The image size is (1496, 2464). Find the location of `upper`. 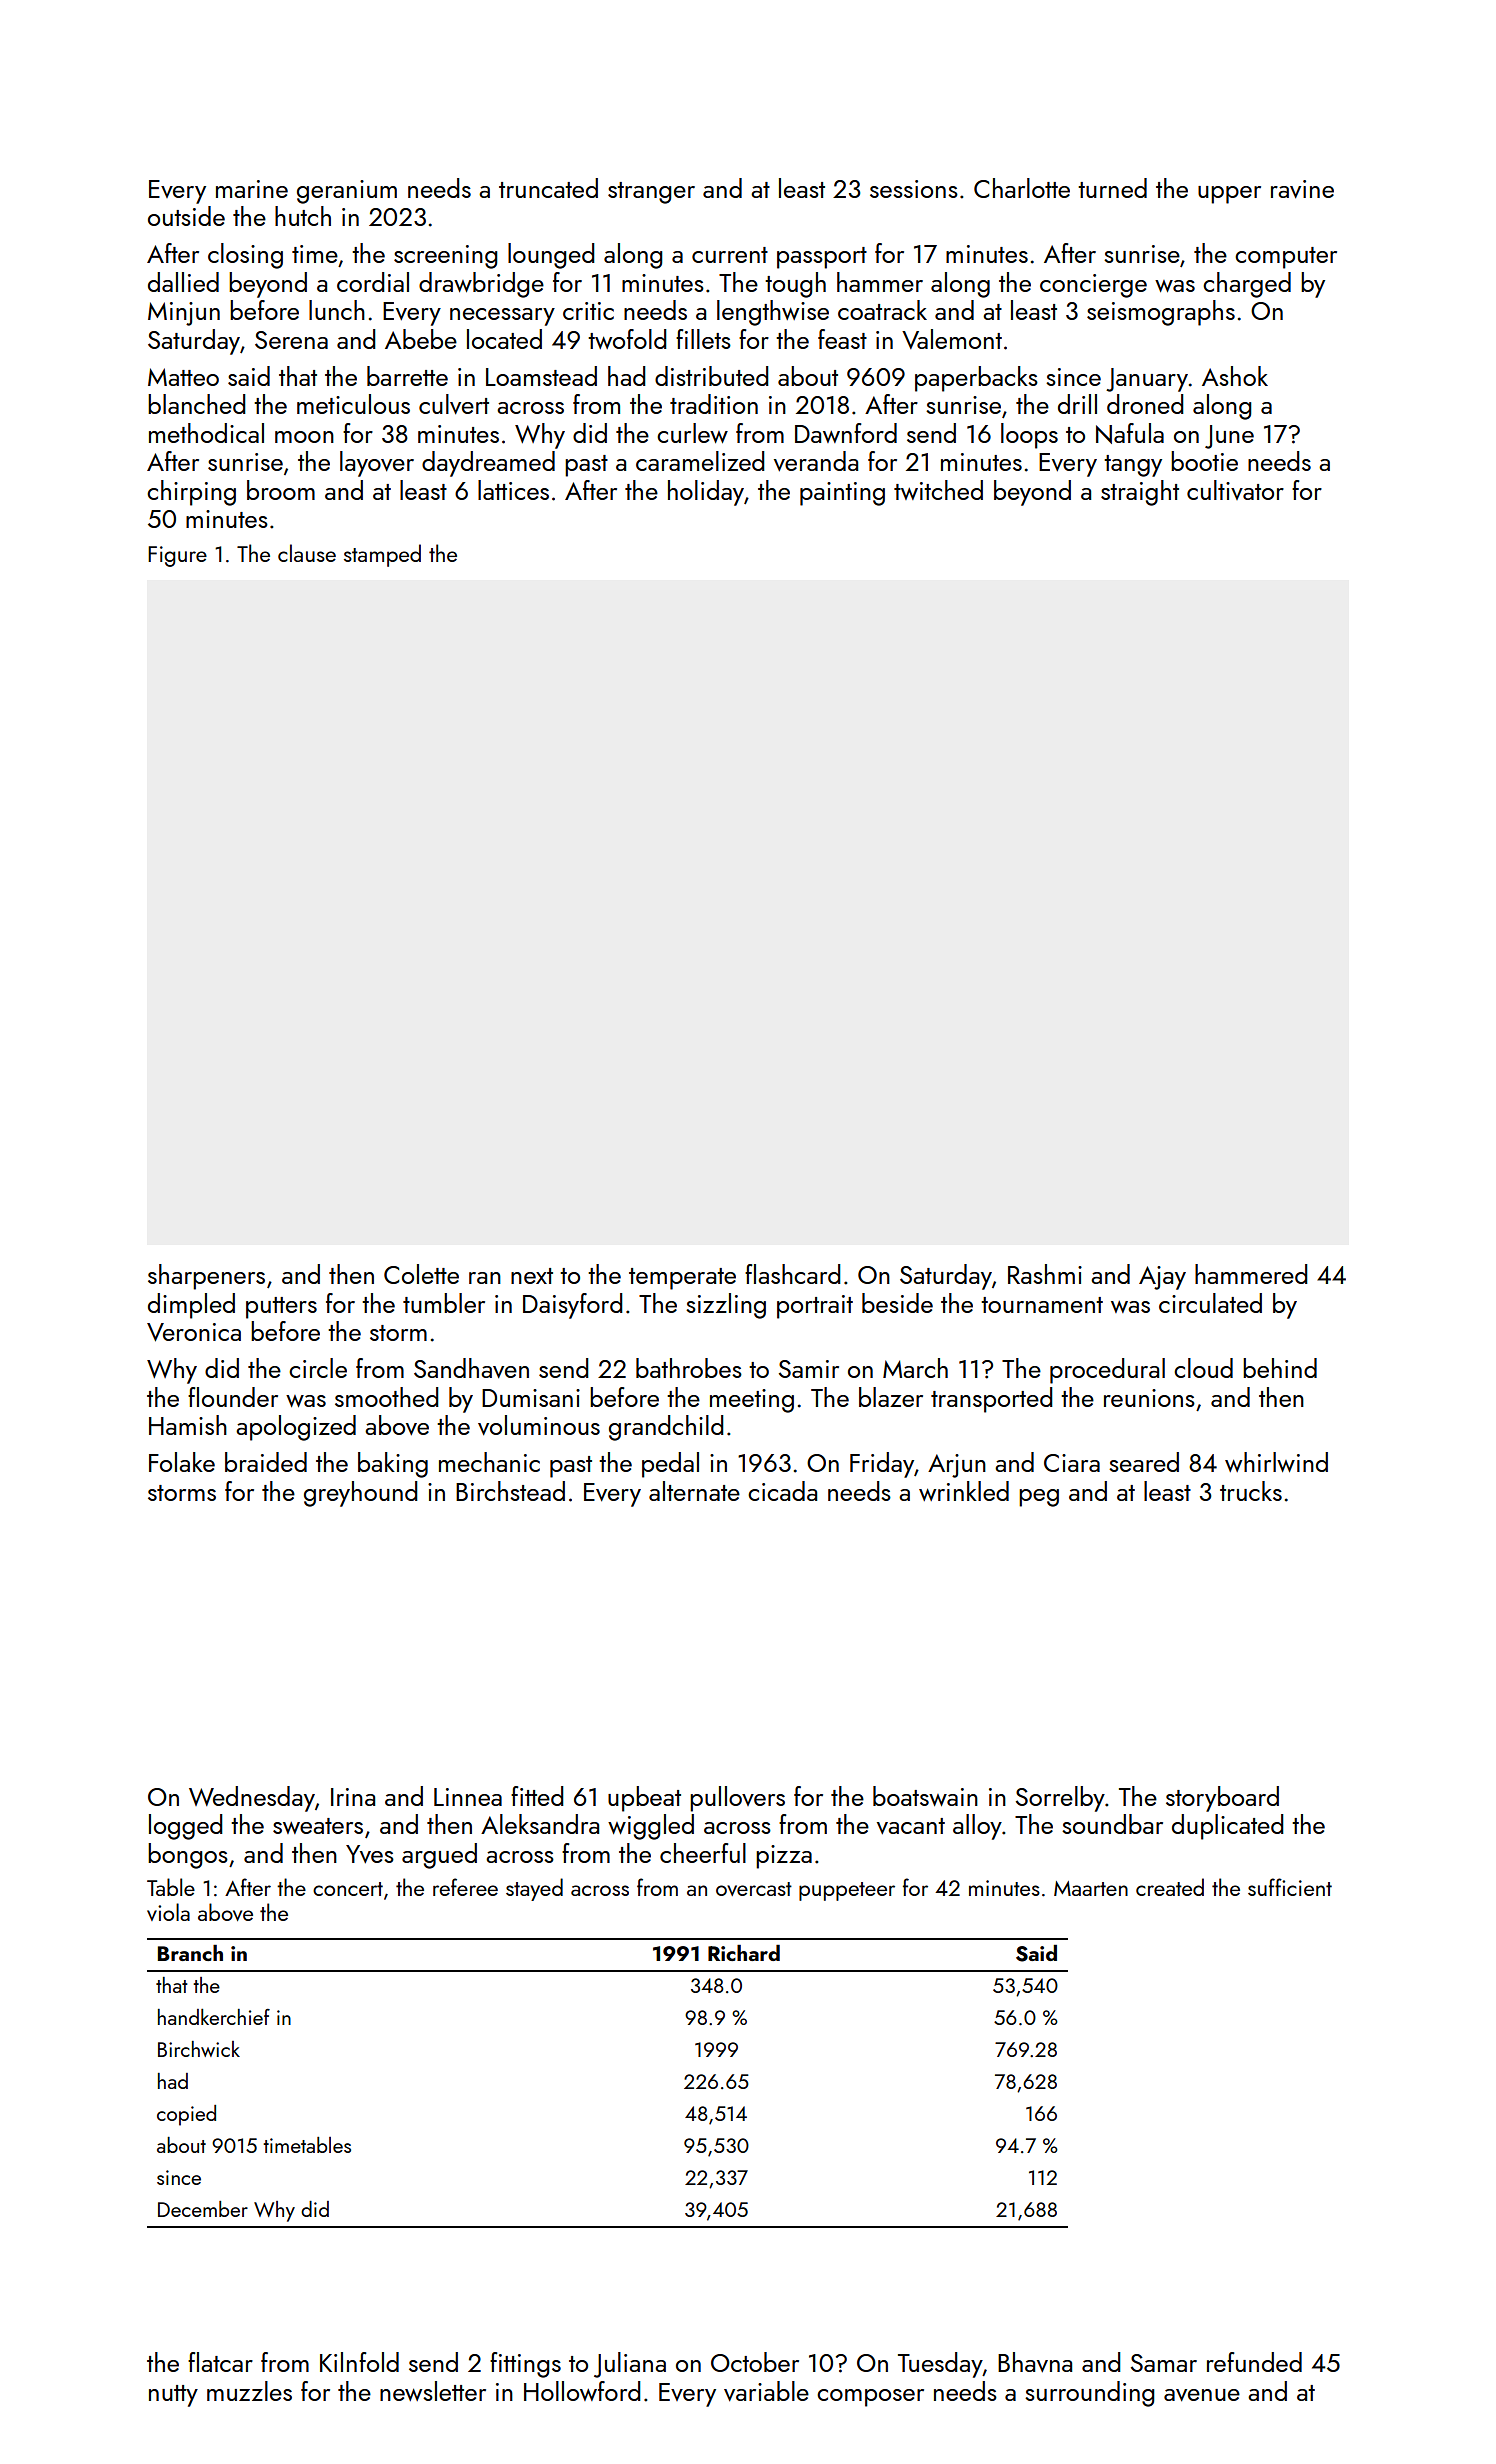

upper is located at coordinates (1229, 195).
